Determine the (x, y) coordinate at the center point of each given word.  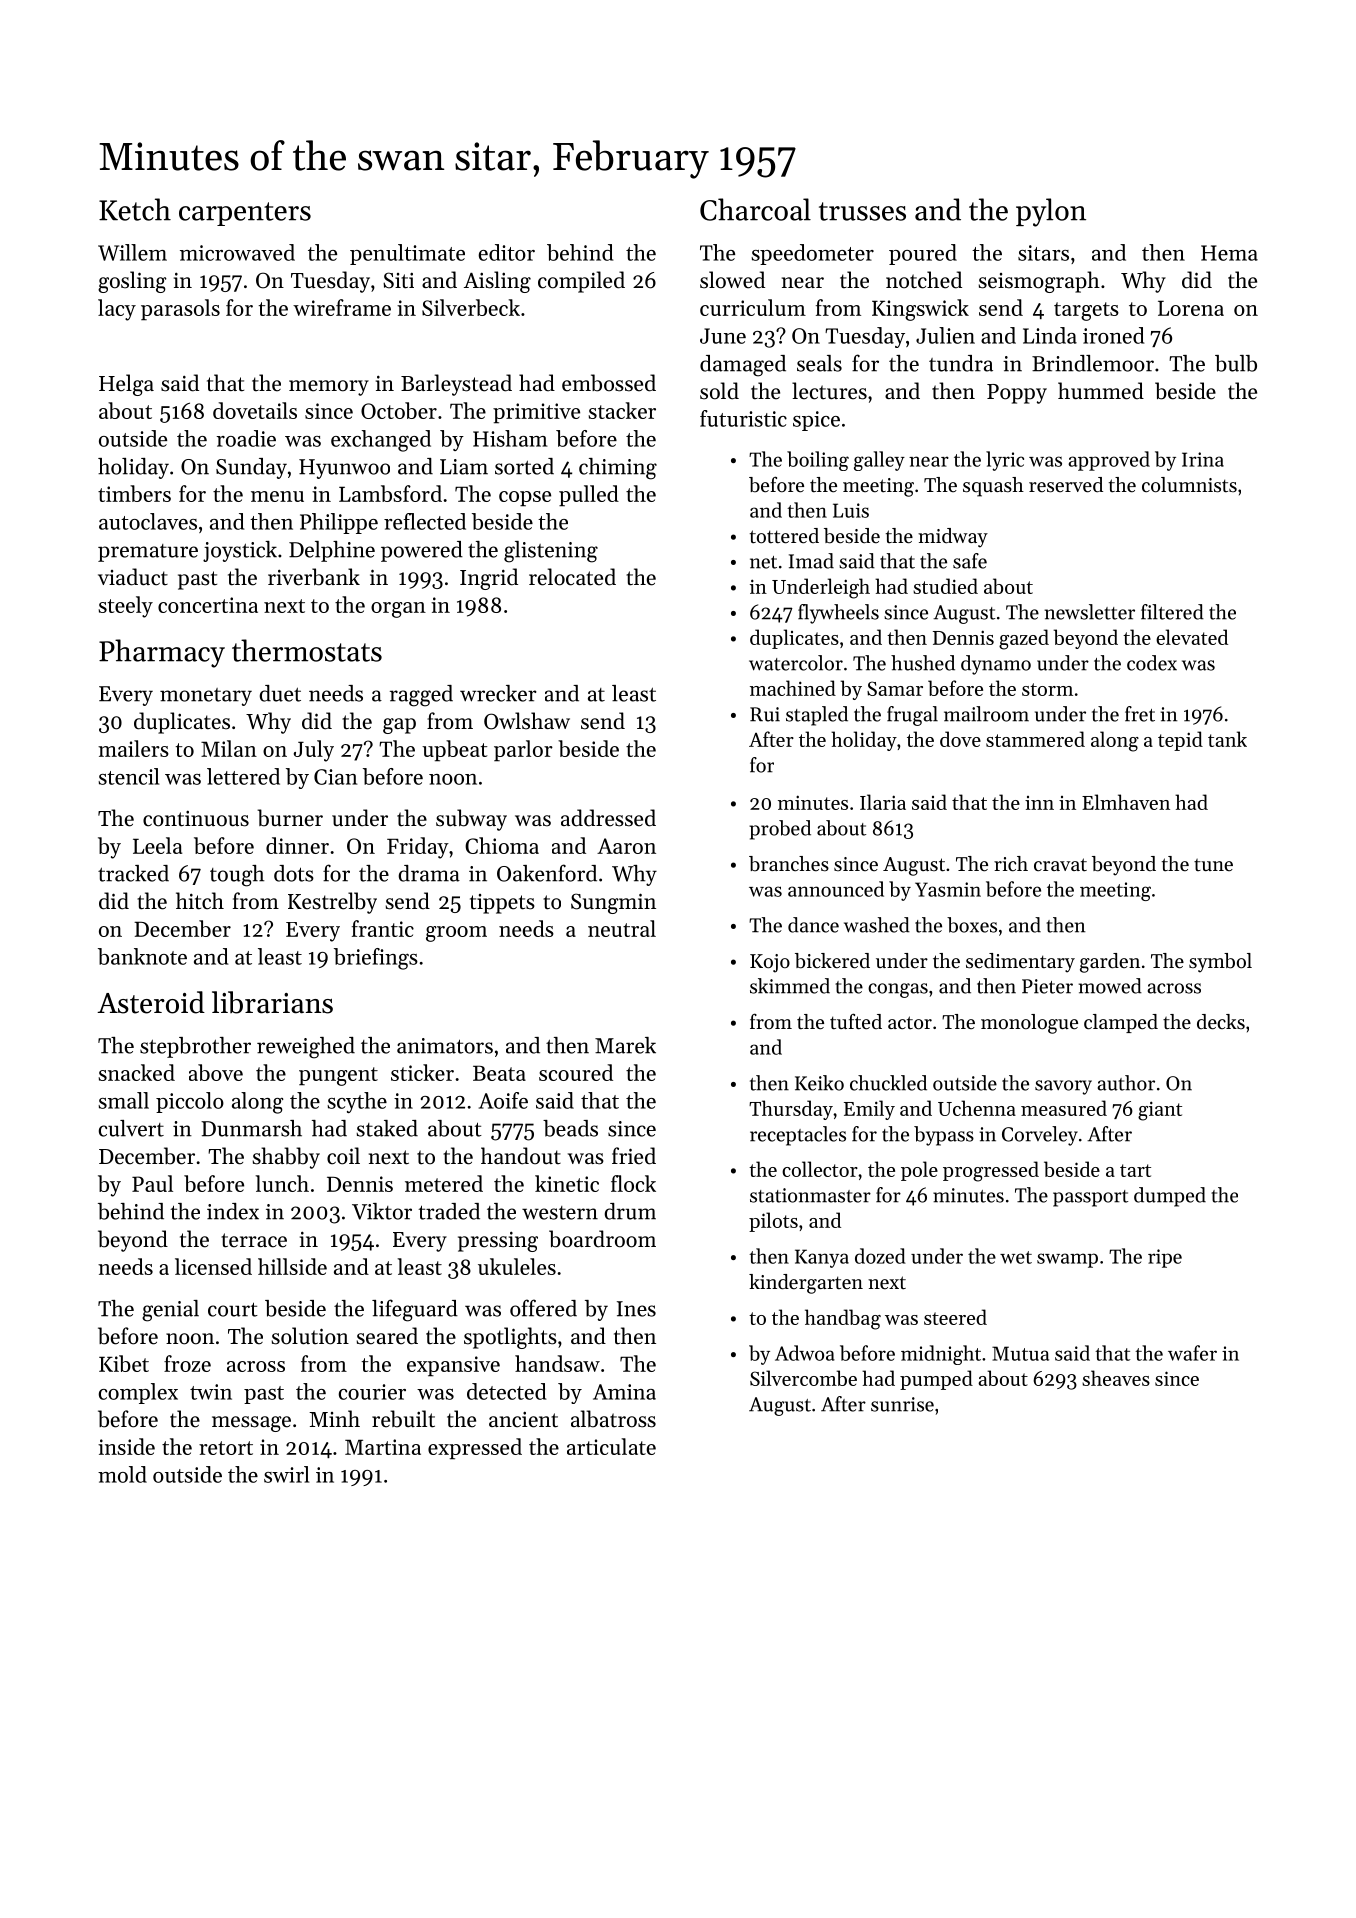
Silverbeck (471, 307)
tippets (502, 904)
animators (445, 1046)
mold (122, 1474)
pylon (1051, 212)
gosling (132, 282)
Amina (624, 1392)
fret (1140, 714)
